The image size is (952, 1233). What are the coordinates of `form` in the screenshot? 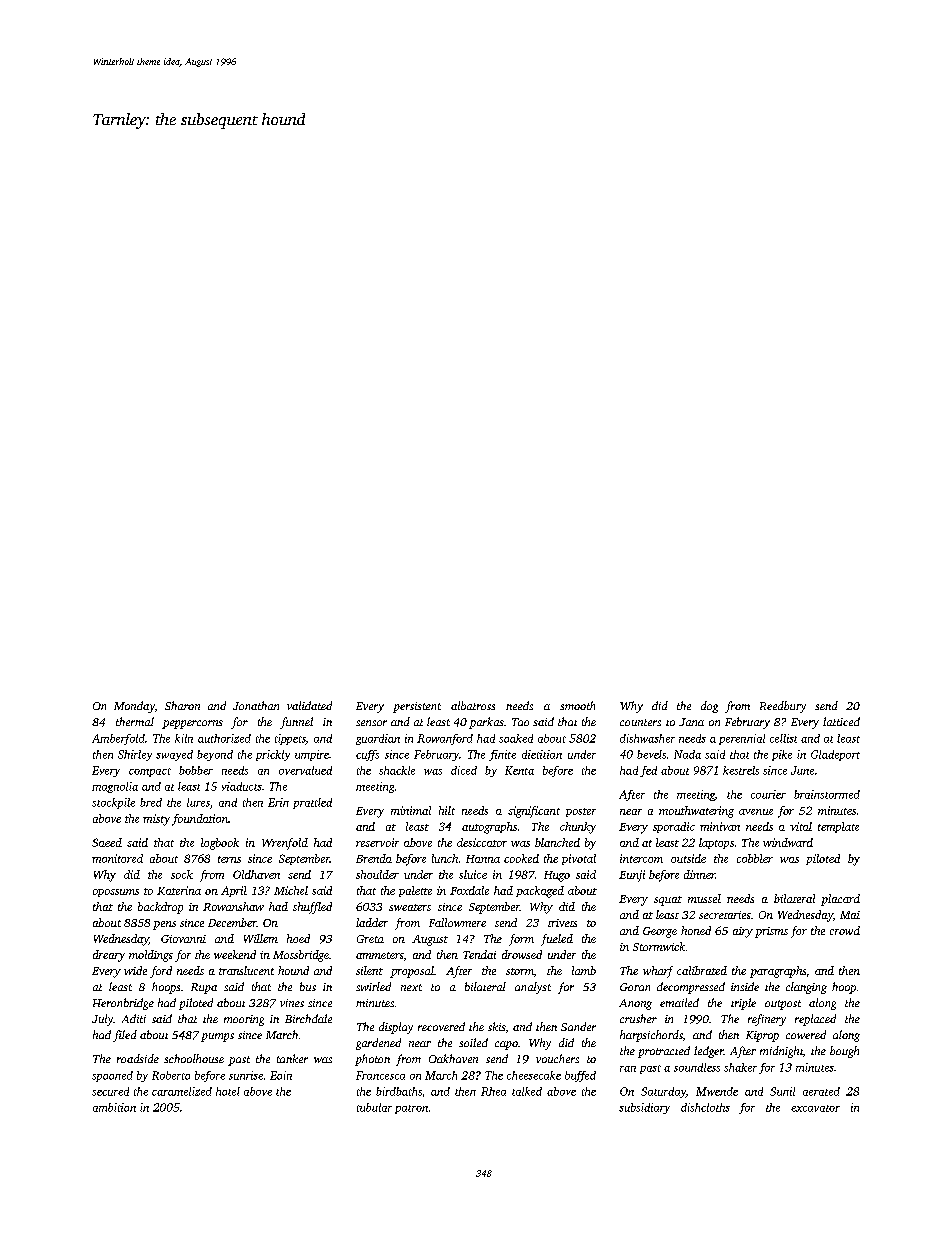 It's located at (521, 940).
